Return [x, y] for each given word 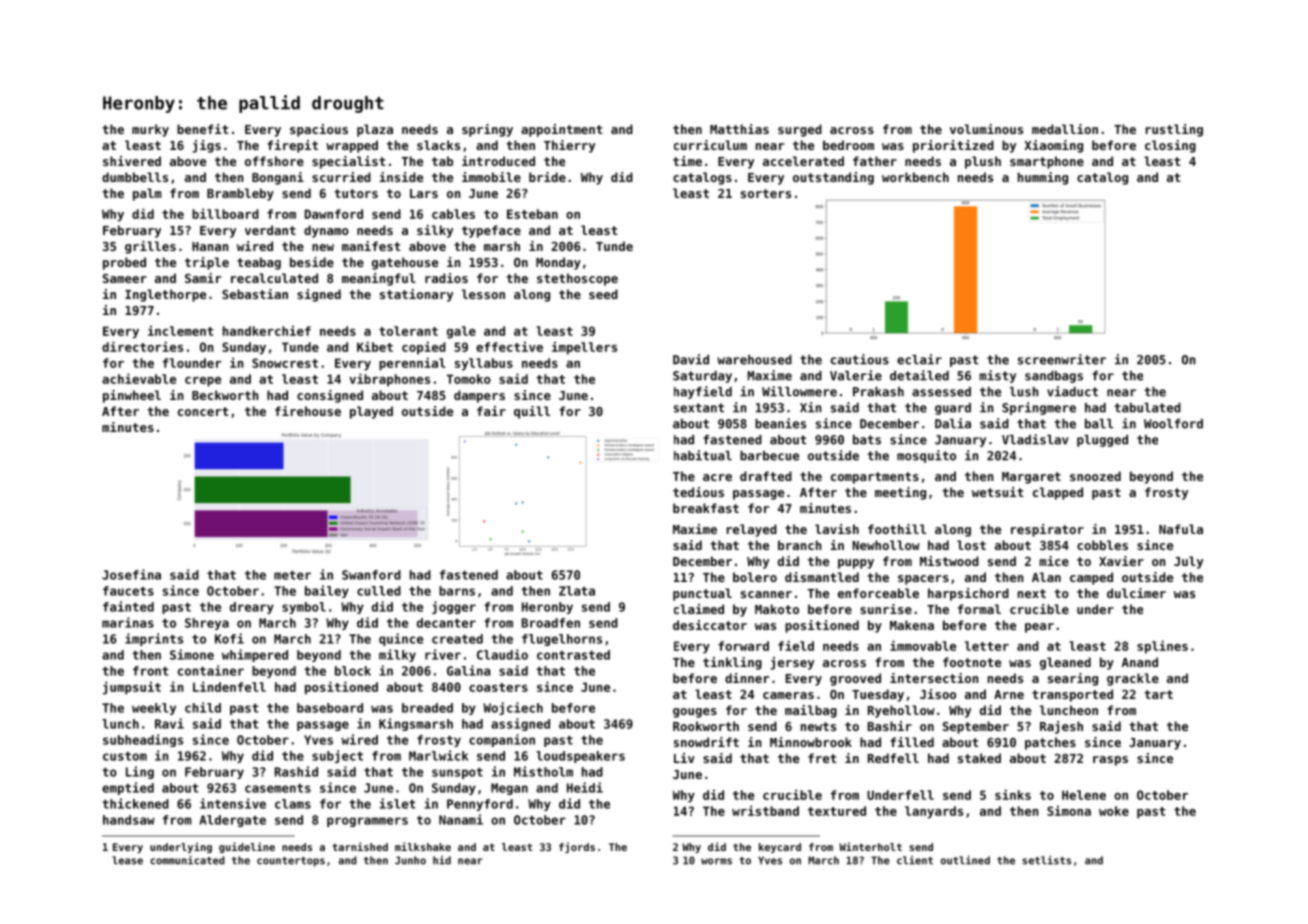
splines [1162, 647]
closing [1170, 146]
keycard [780, 848]
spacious [319, 130]
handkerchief [267, 330]
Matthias [739, 129]
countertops [291, 862]
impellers [584, 348]
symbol [304, 608]
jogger [454, 607]
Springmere [1039, 408]
